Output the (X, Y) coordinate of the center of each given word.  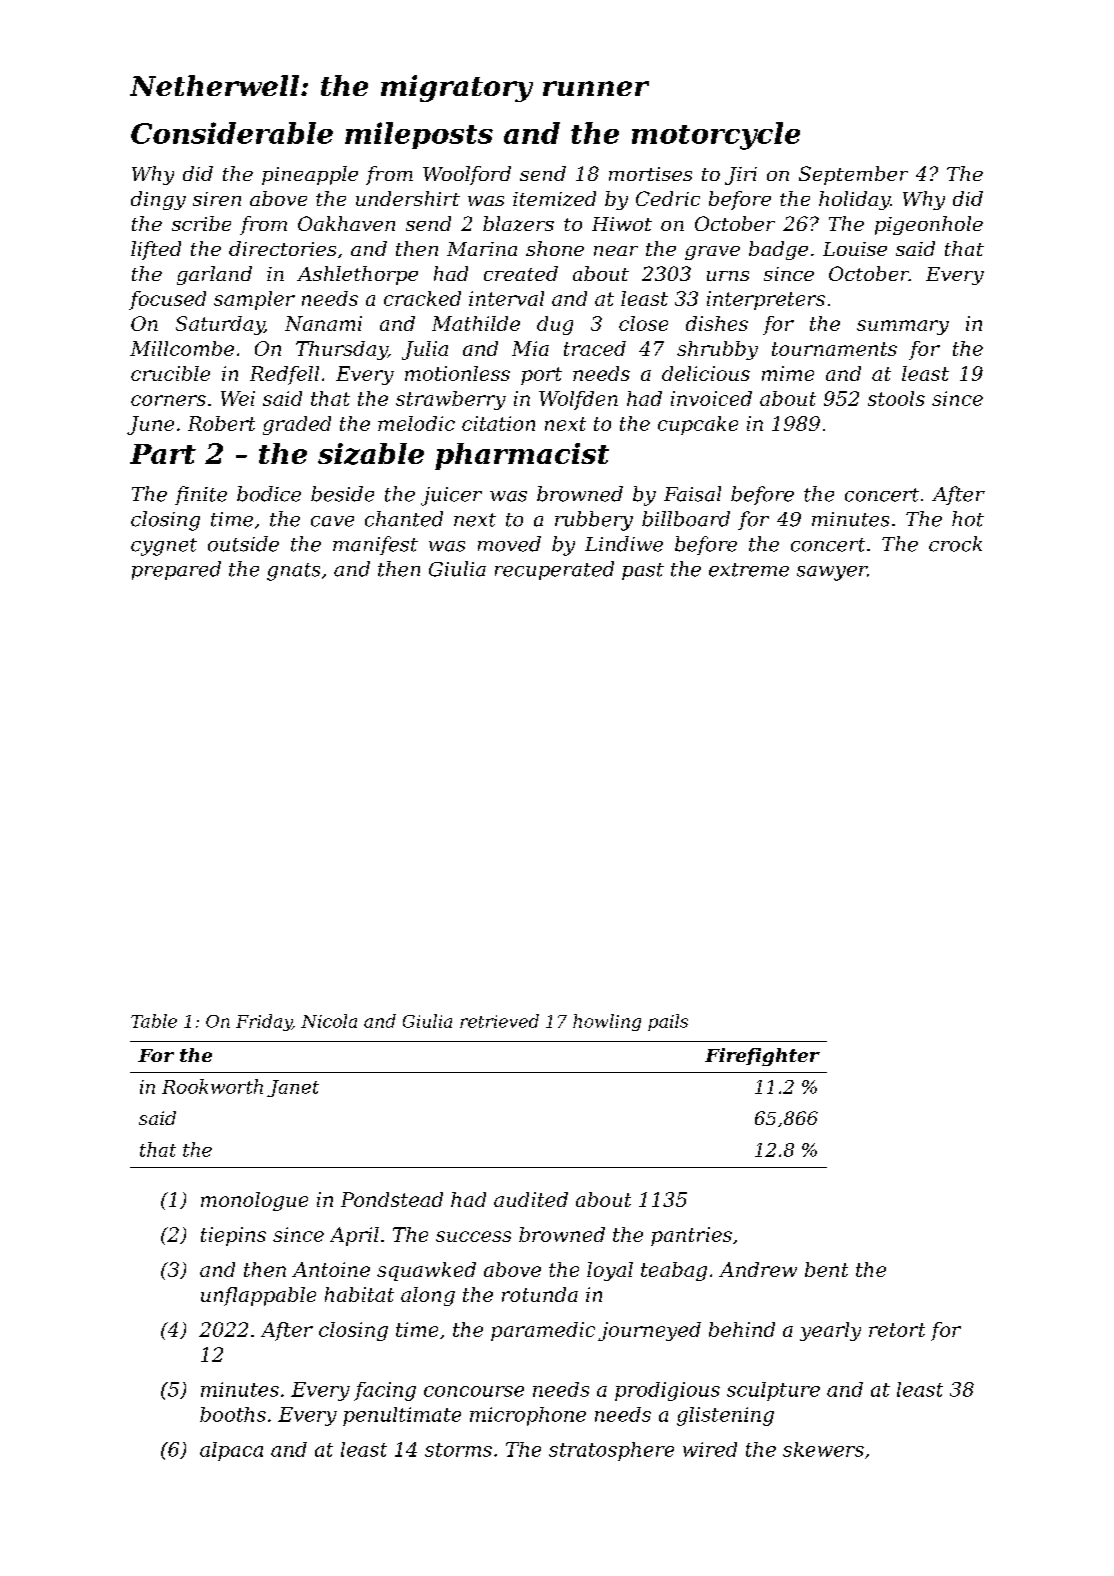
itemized (554, 198)
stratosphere (611, 1451)
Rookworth (212, 1086)
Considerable (232, 133)
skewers (823, 1449)
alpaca (231, 1451)
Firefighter (762, 1057)
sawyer (832, 573)
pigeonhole (929, 225)
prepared (176, 570)
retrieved (499, 1021)
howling (607, 1022)
